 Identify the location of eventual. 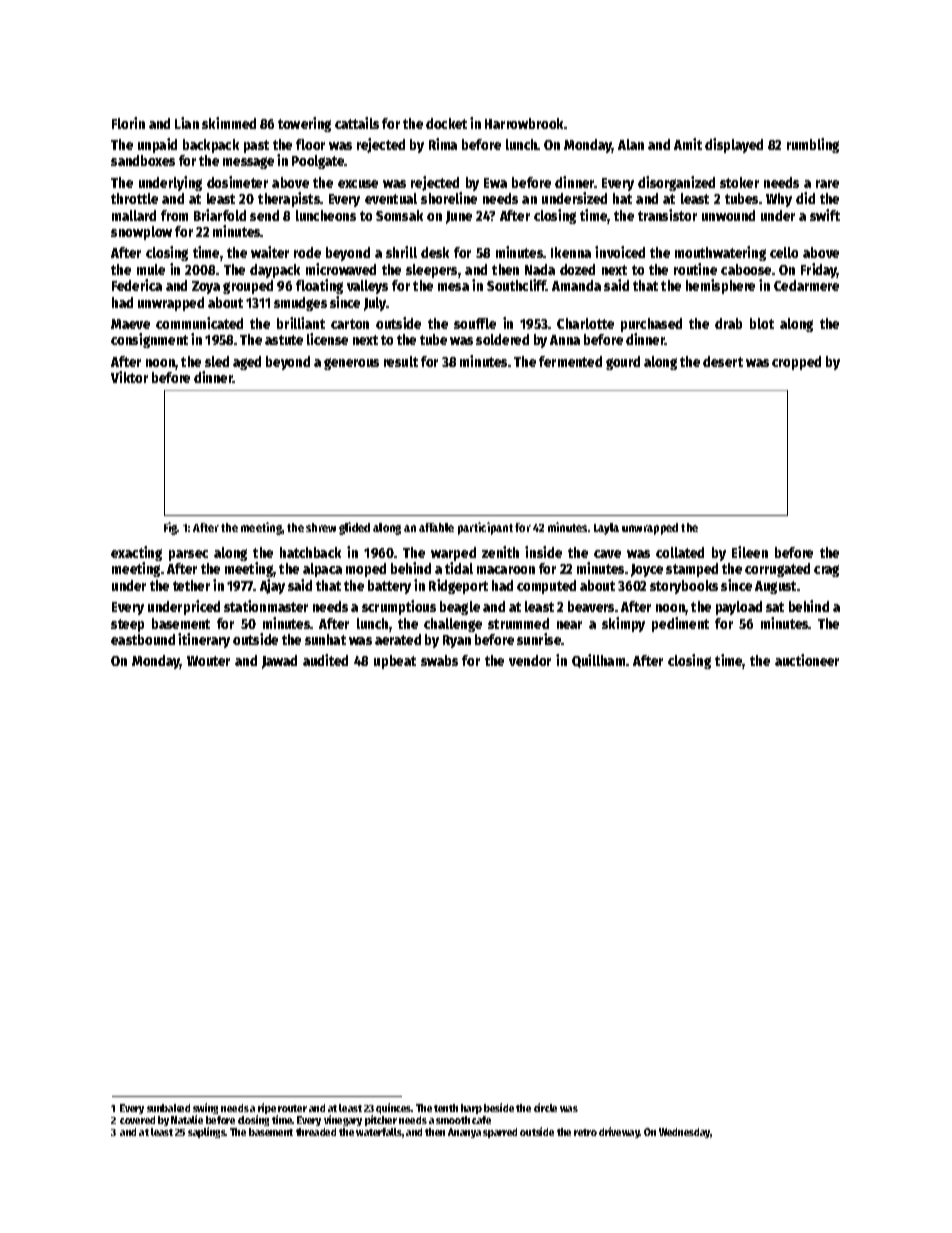
(391, 198).
